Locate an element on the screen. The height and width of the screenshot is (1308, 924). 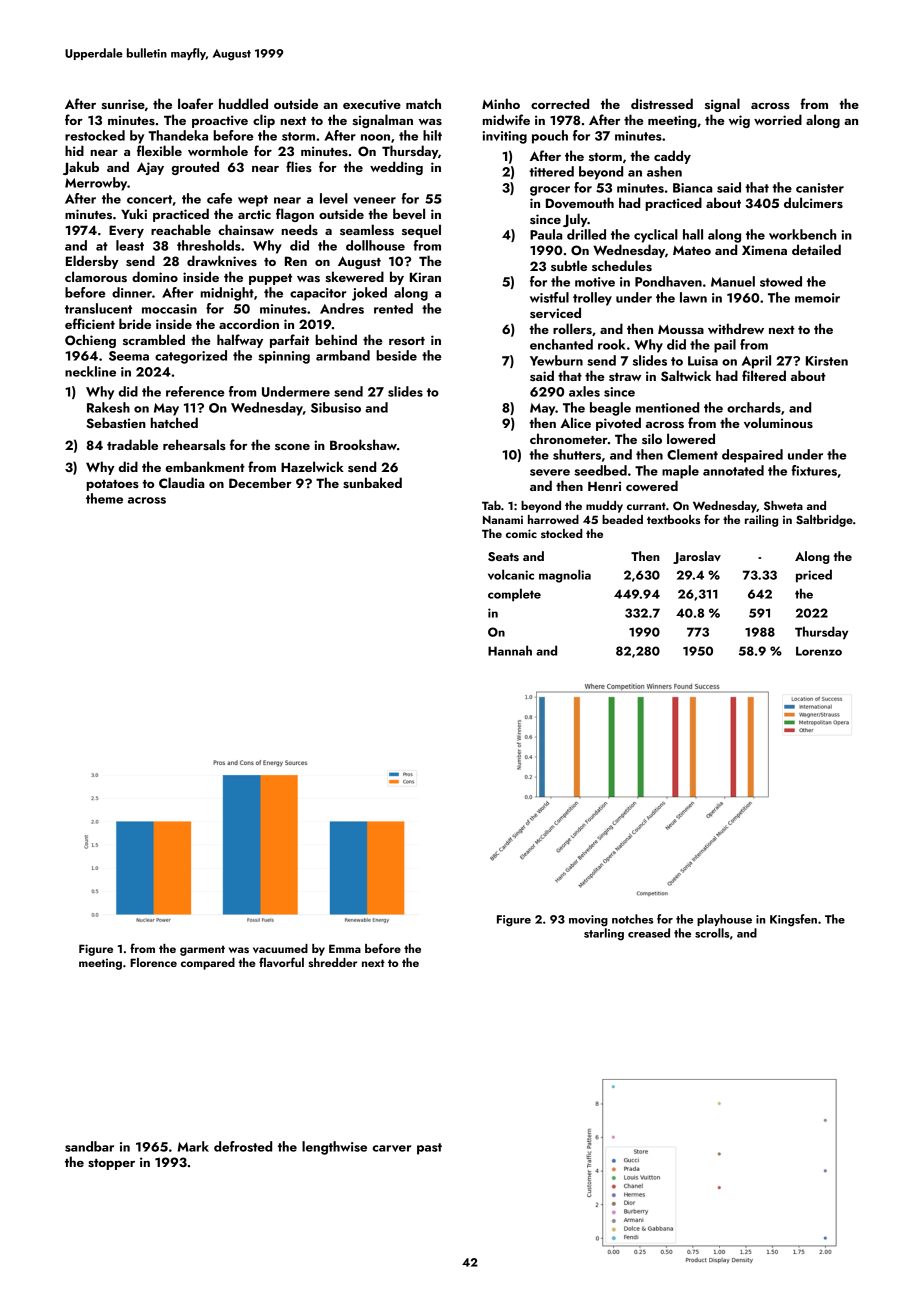
garment is located at coordinates (202, 950).
